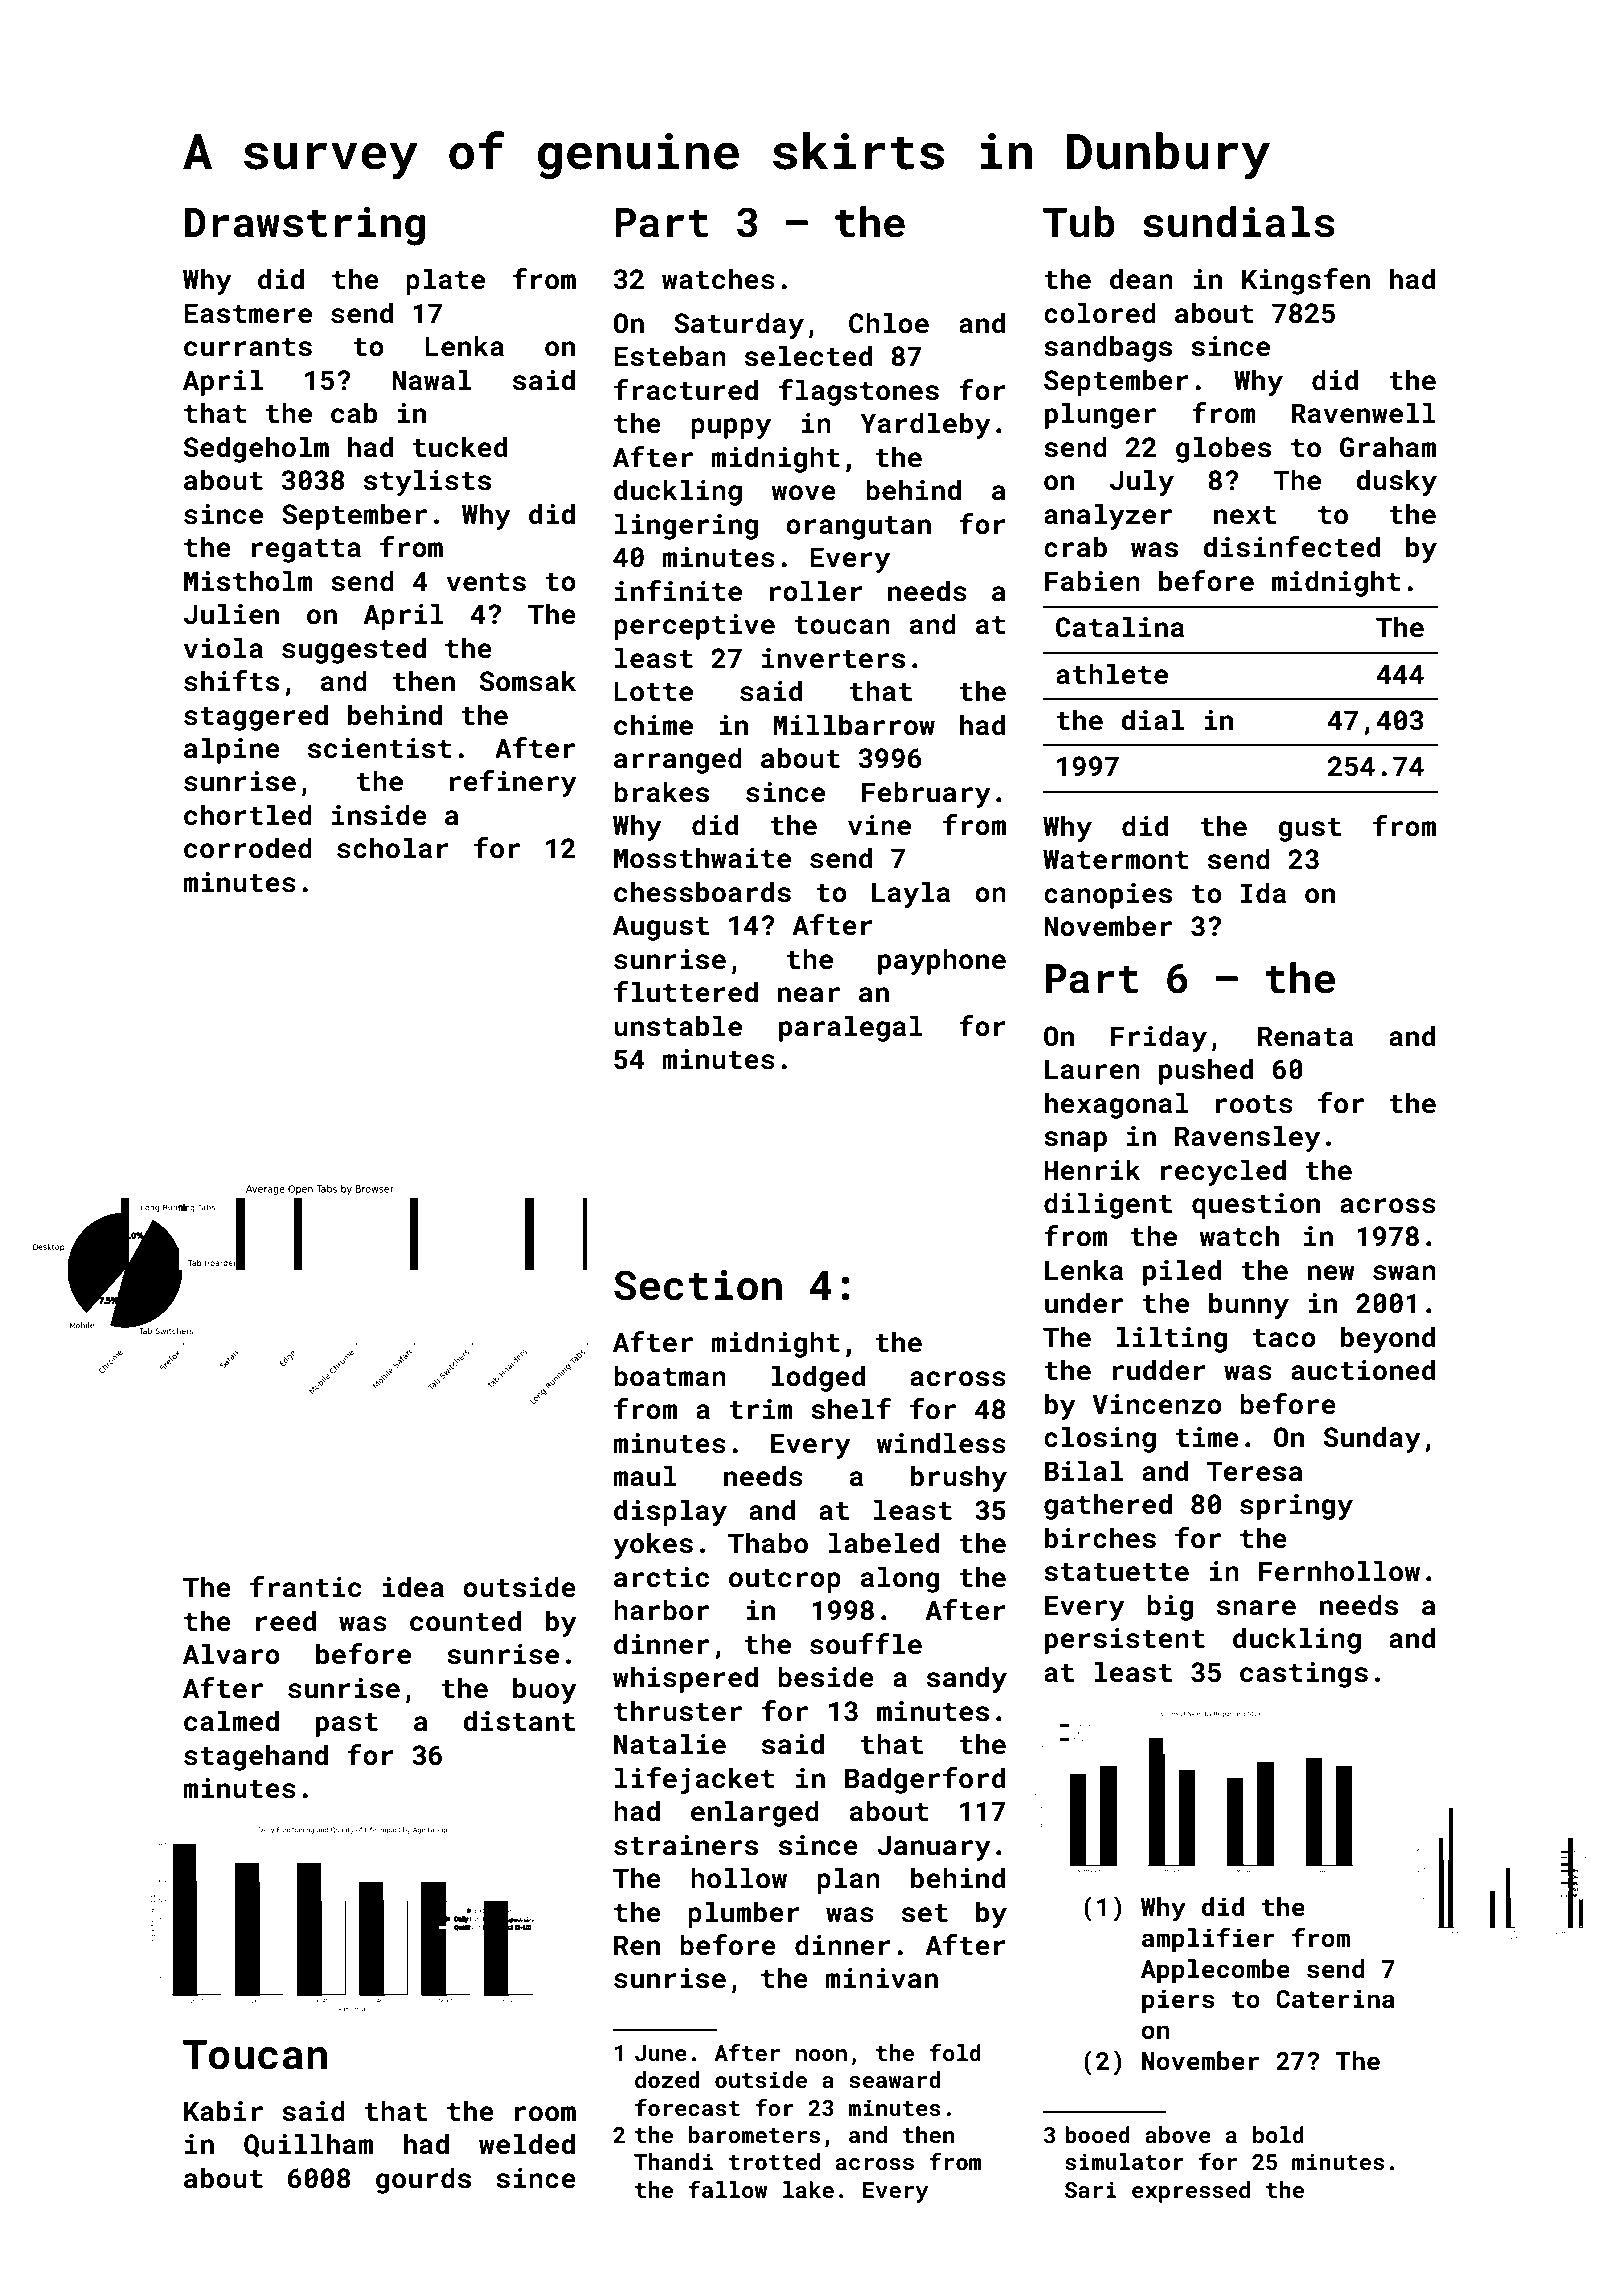 The width and height of the page is (1620, 2292). Describe the element at coordinates (686, 992) in the page. I see `fluttered` at that location.
